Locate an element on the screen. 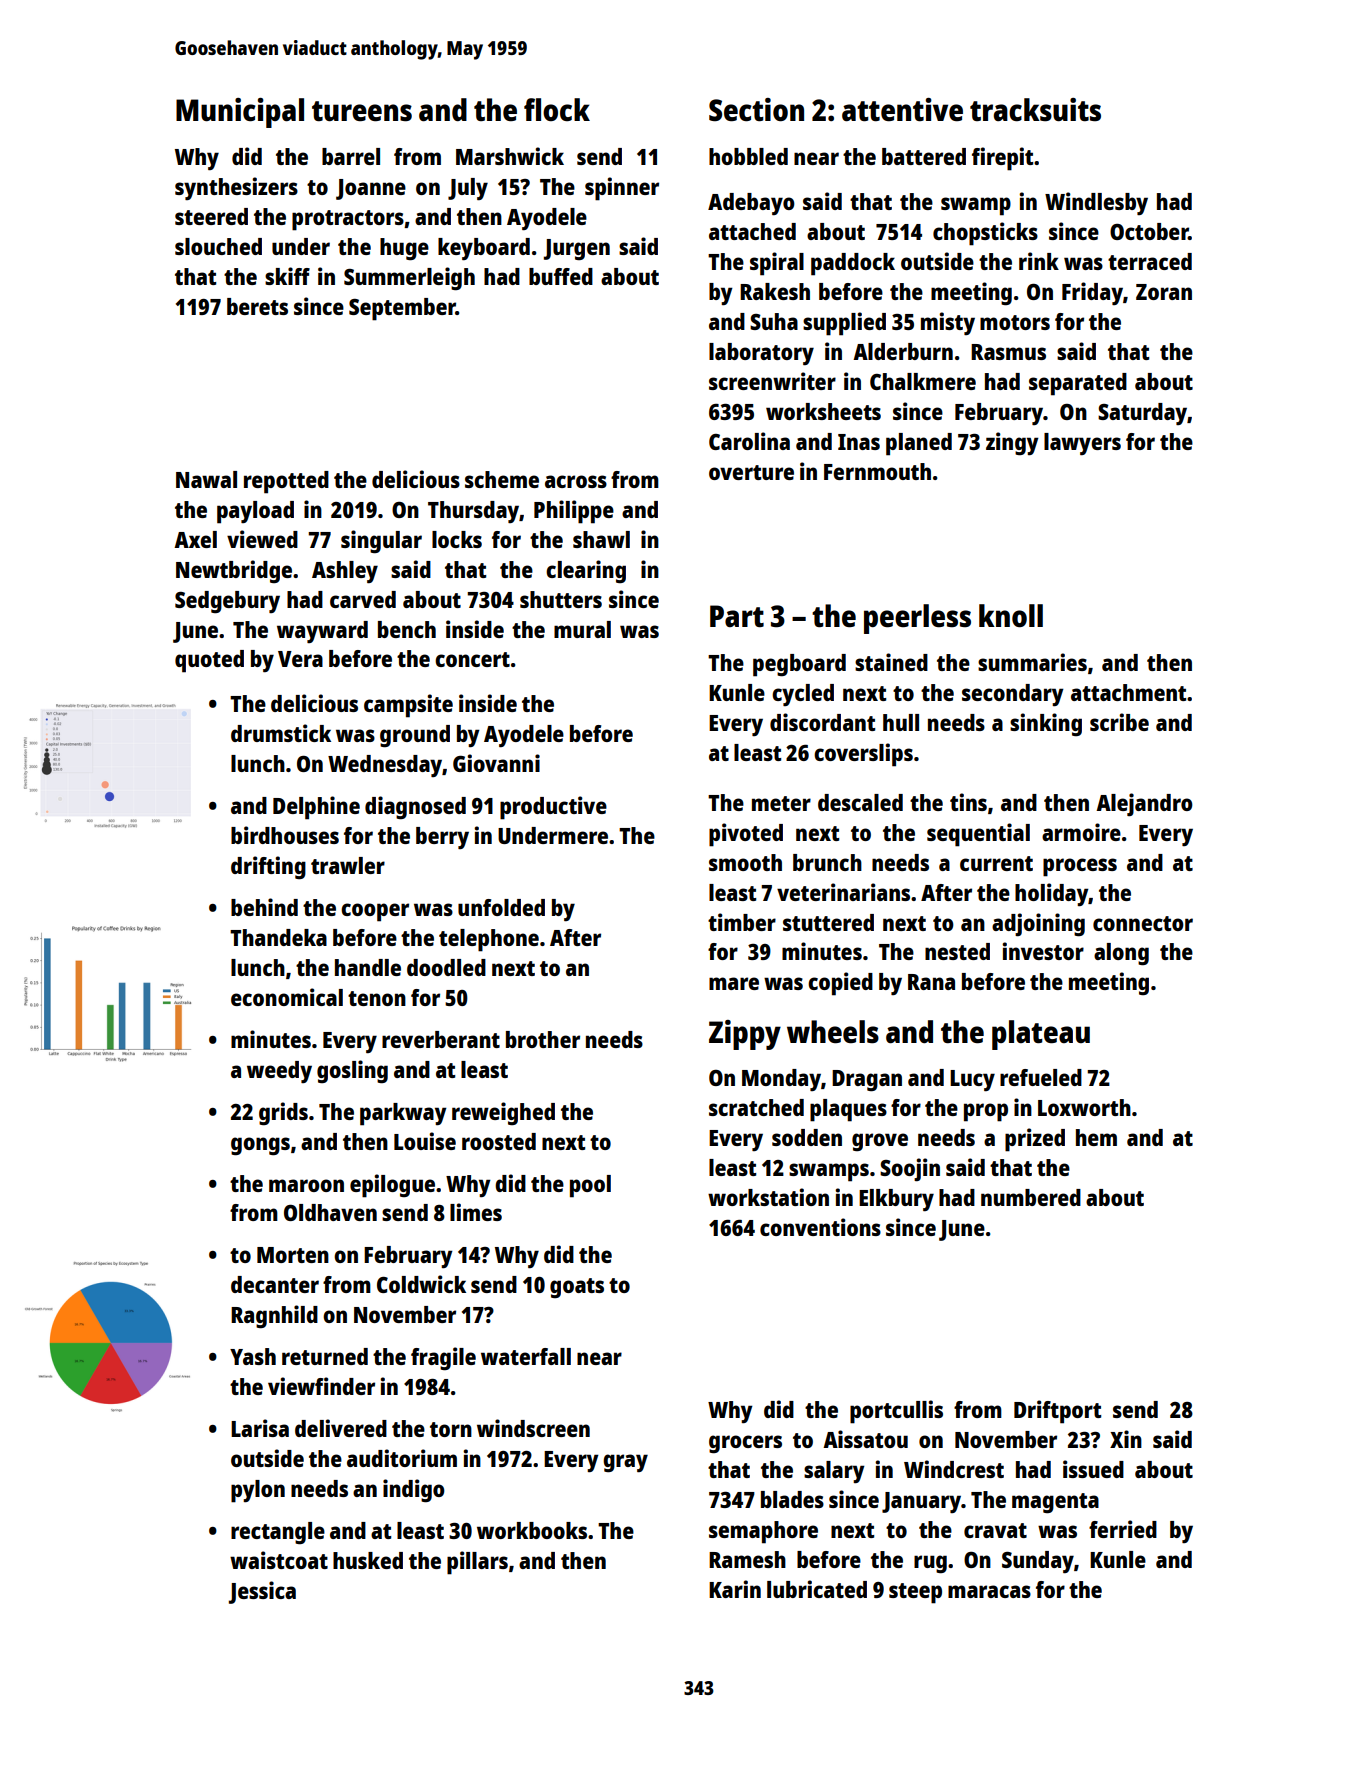 The height and width of the screenshot is (1770, 1368). Driftport is located at coordinates (1057, 1412).
